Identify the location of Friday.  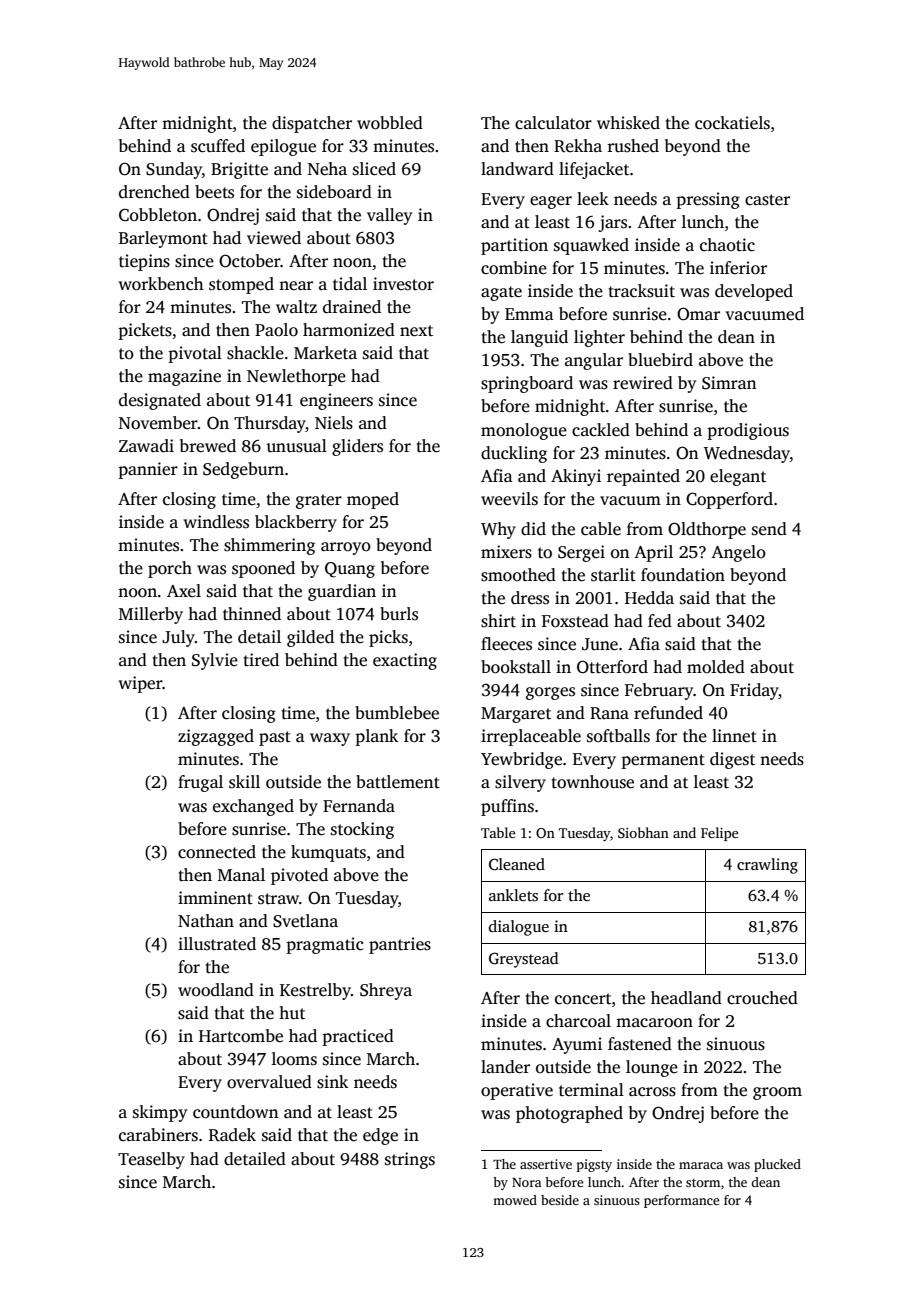
(754, 691).
